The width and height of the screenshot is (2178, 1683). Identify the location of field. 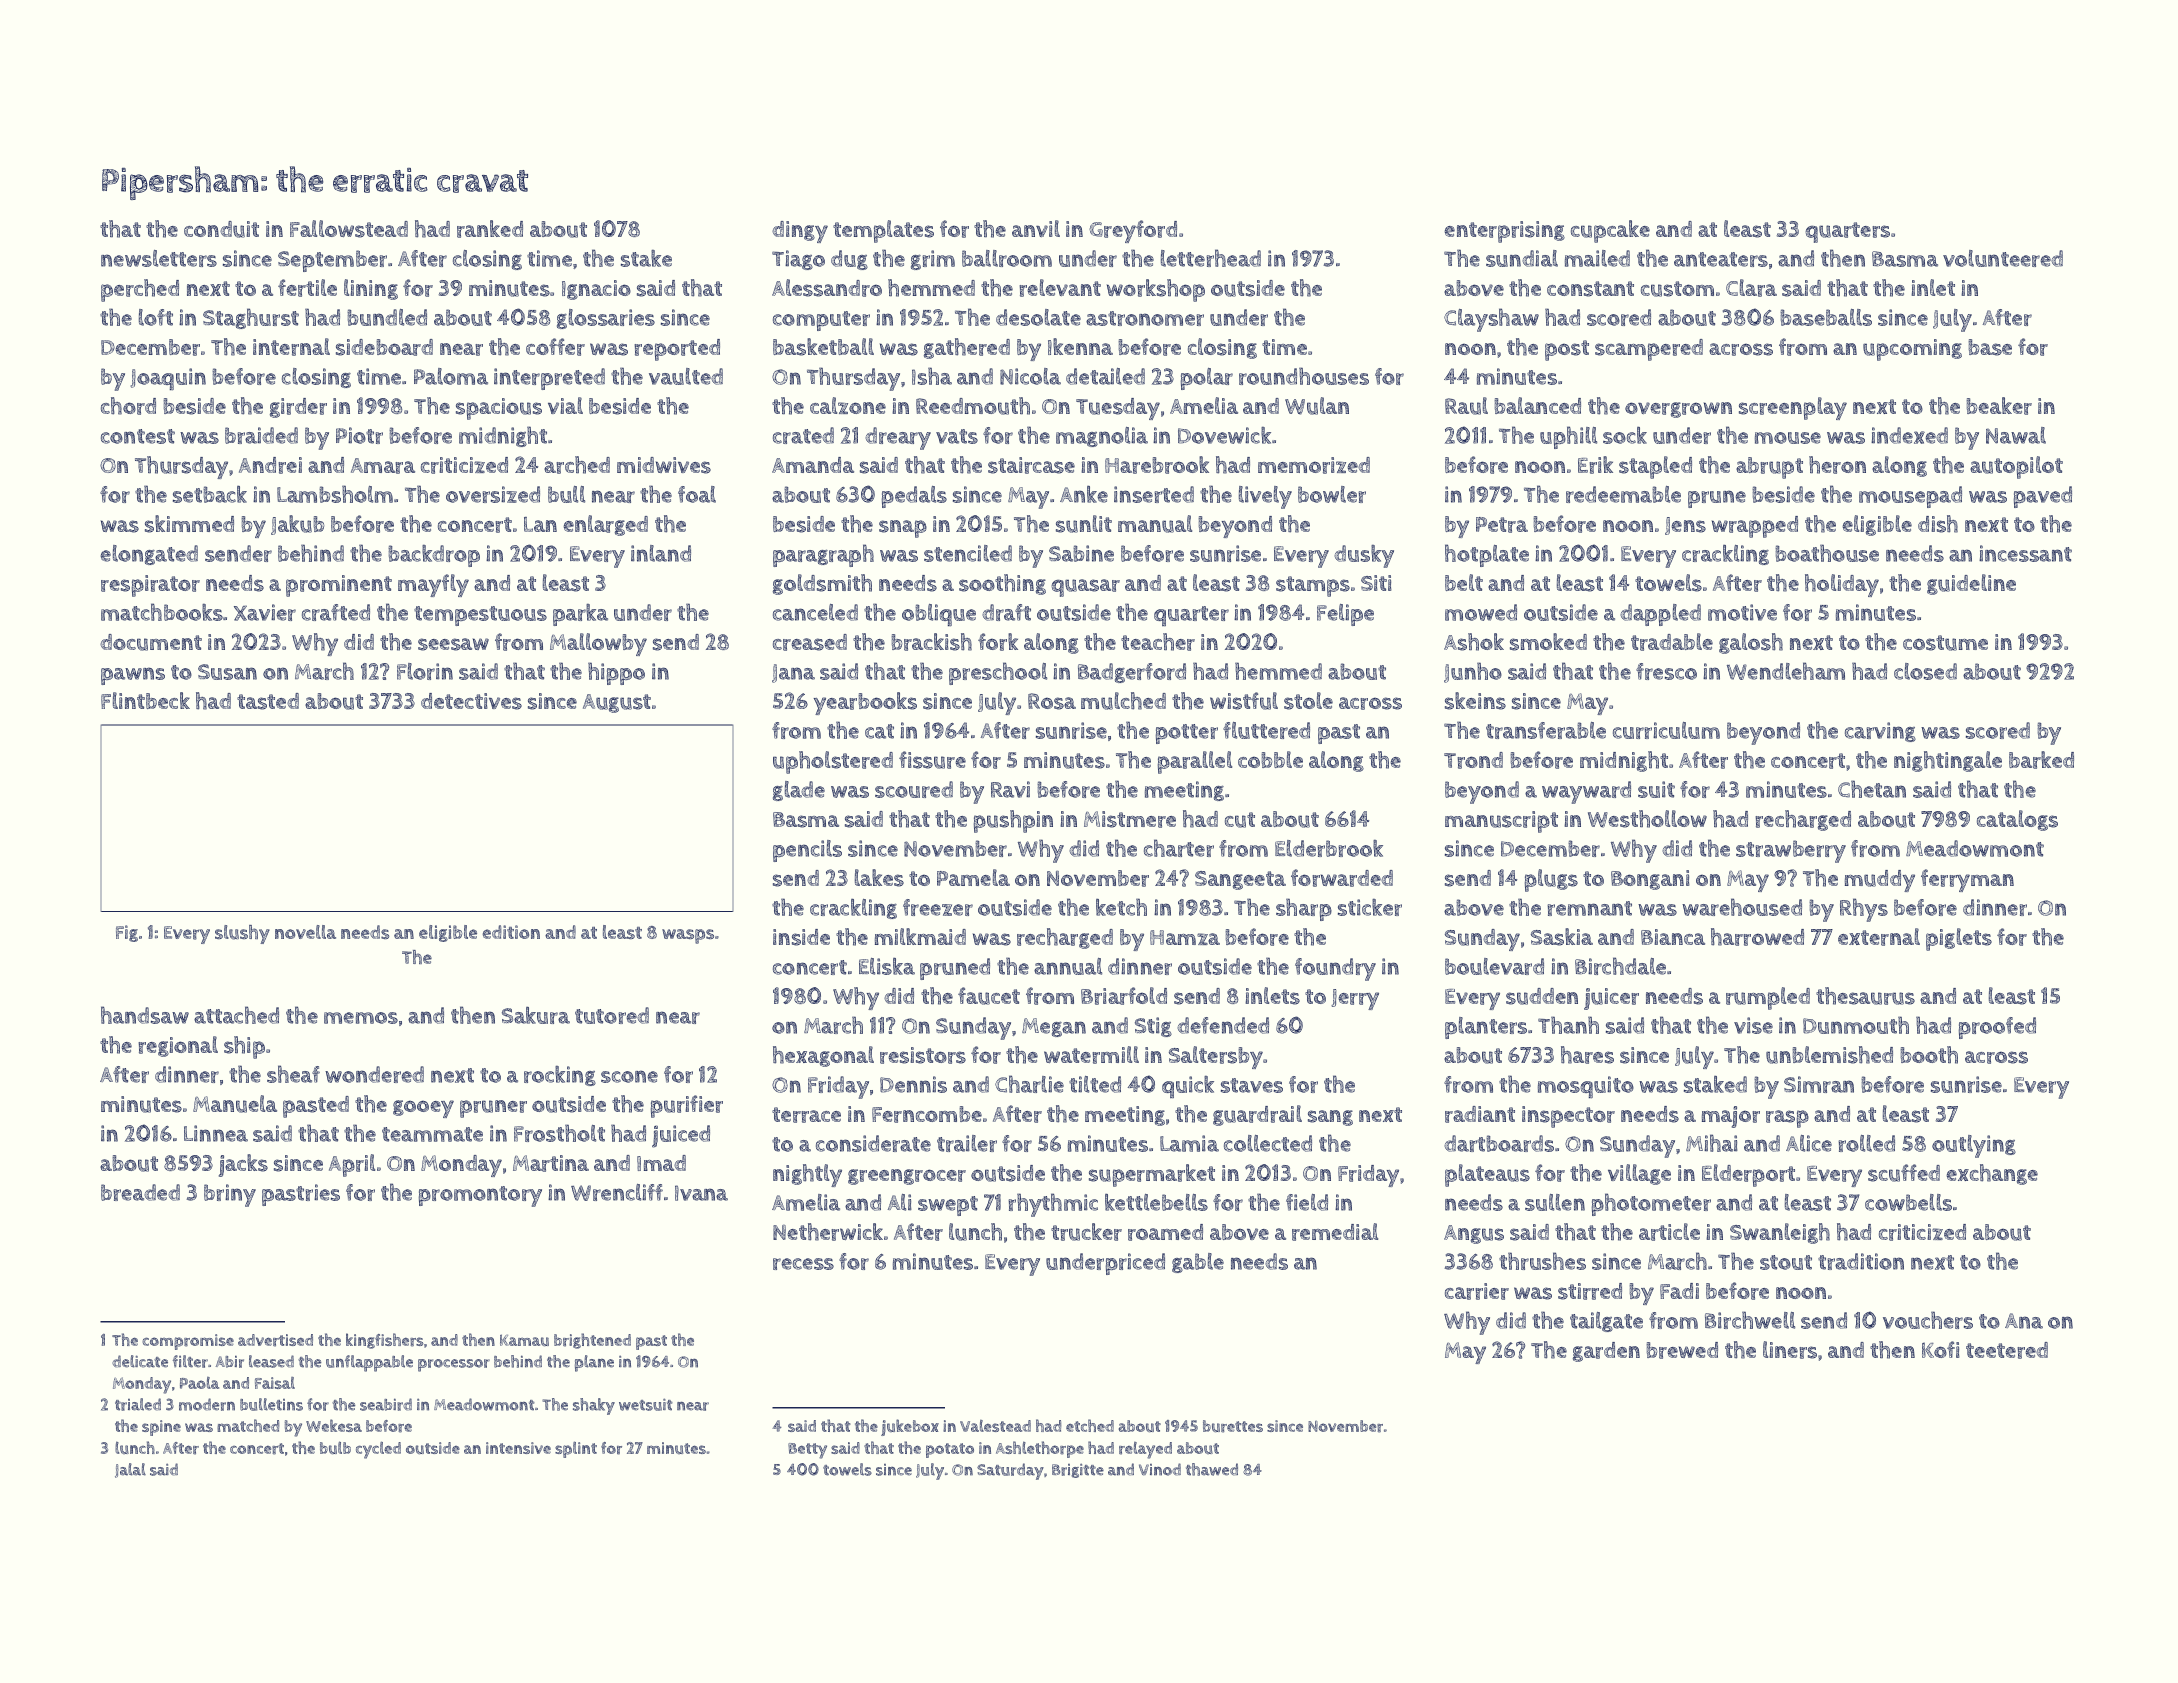
(1307, 1202).
